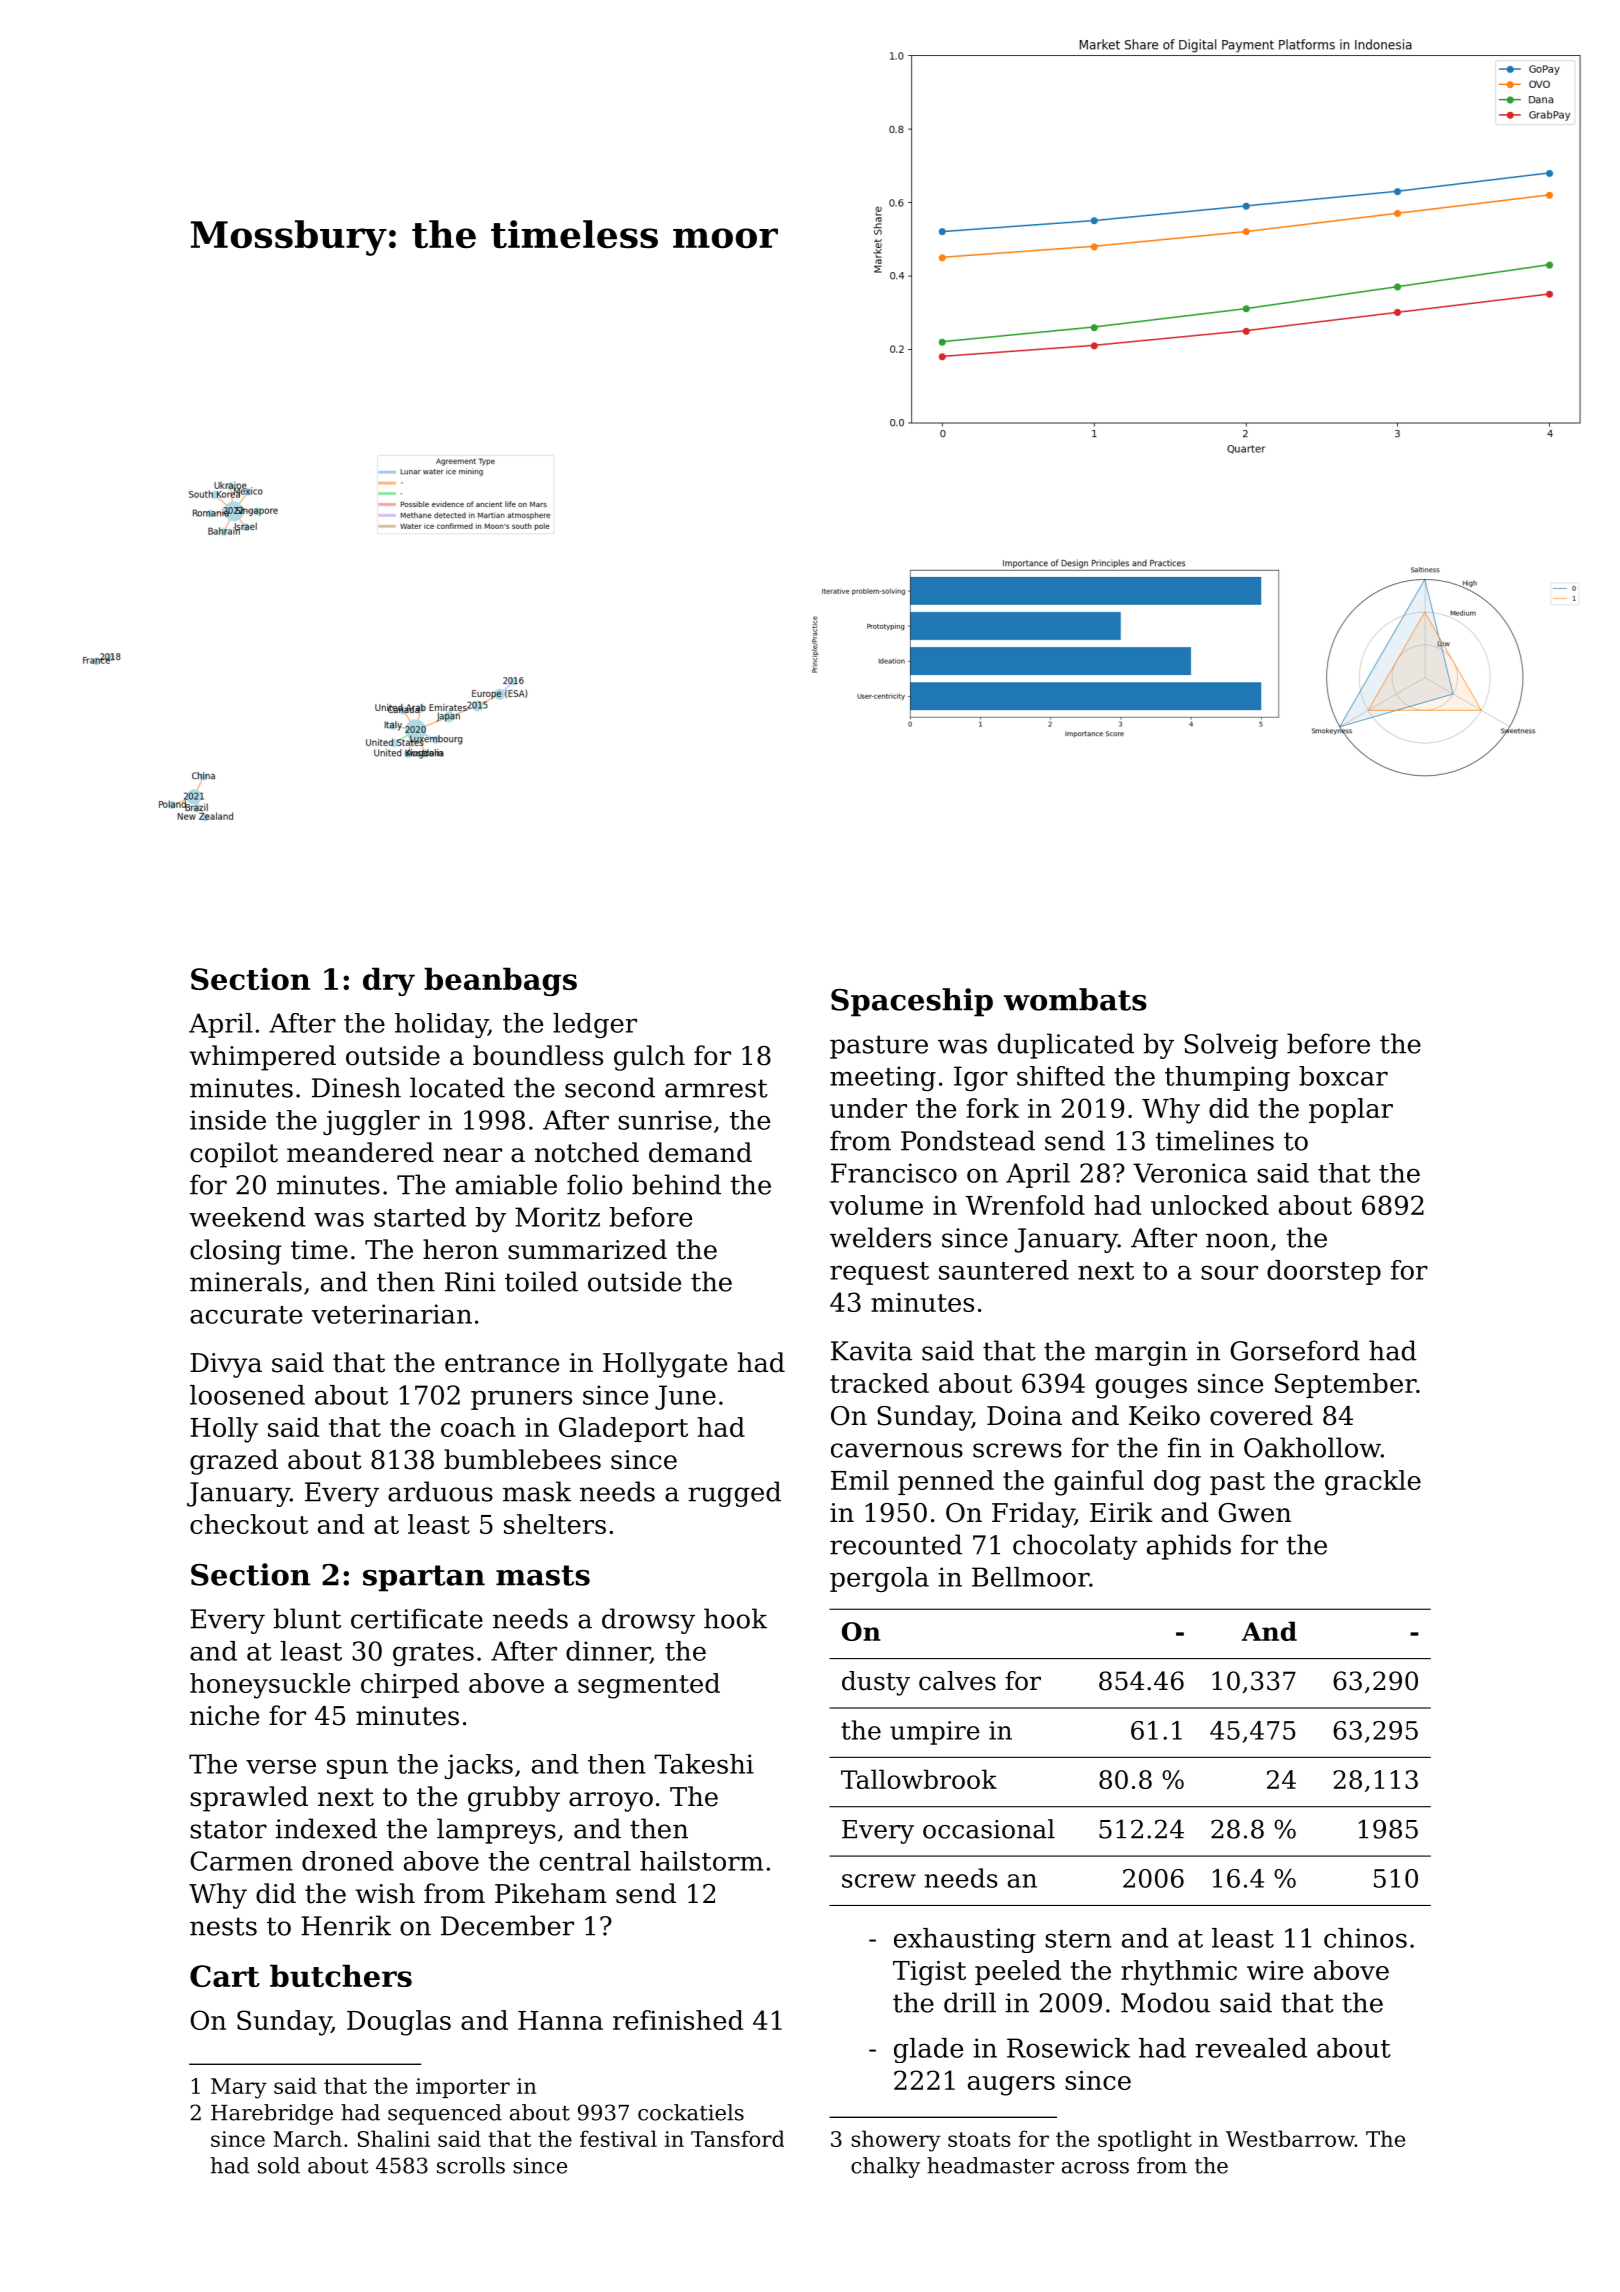 This screenshot has width=1620, height=2292. Describe the element at coordinates (1210, 1205) in the screenshot. I see `unlocked` at that location.
